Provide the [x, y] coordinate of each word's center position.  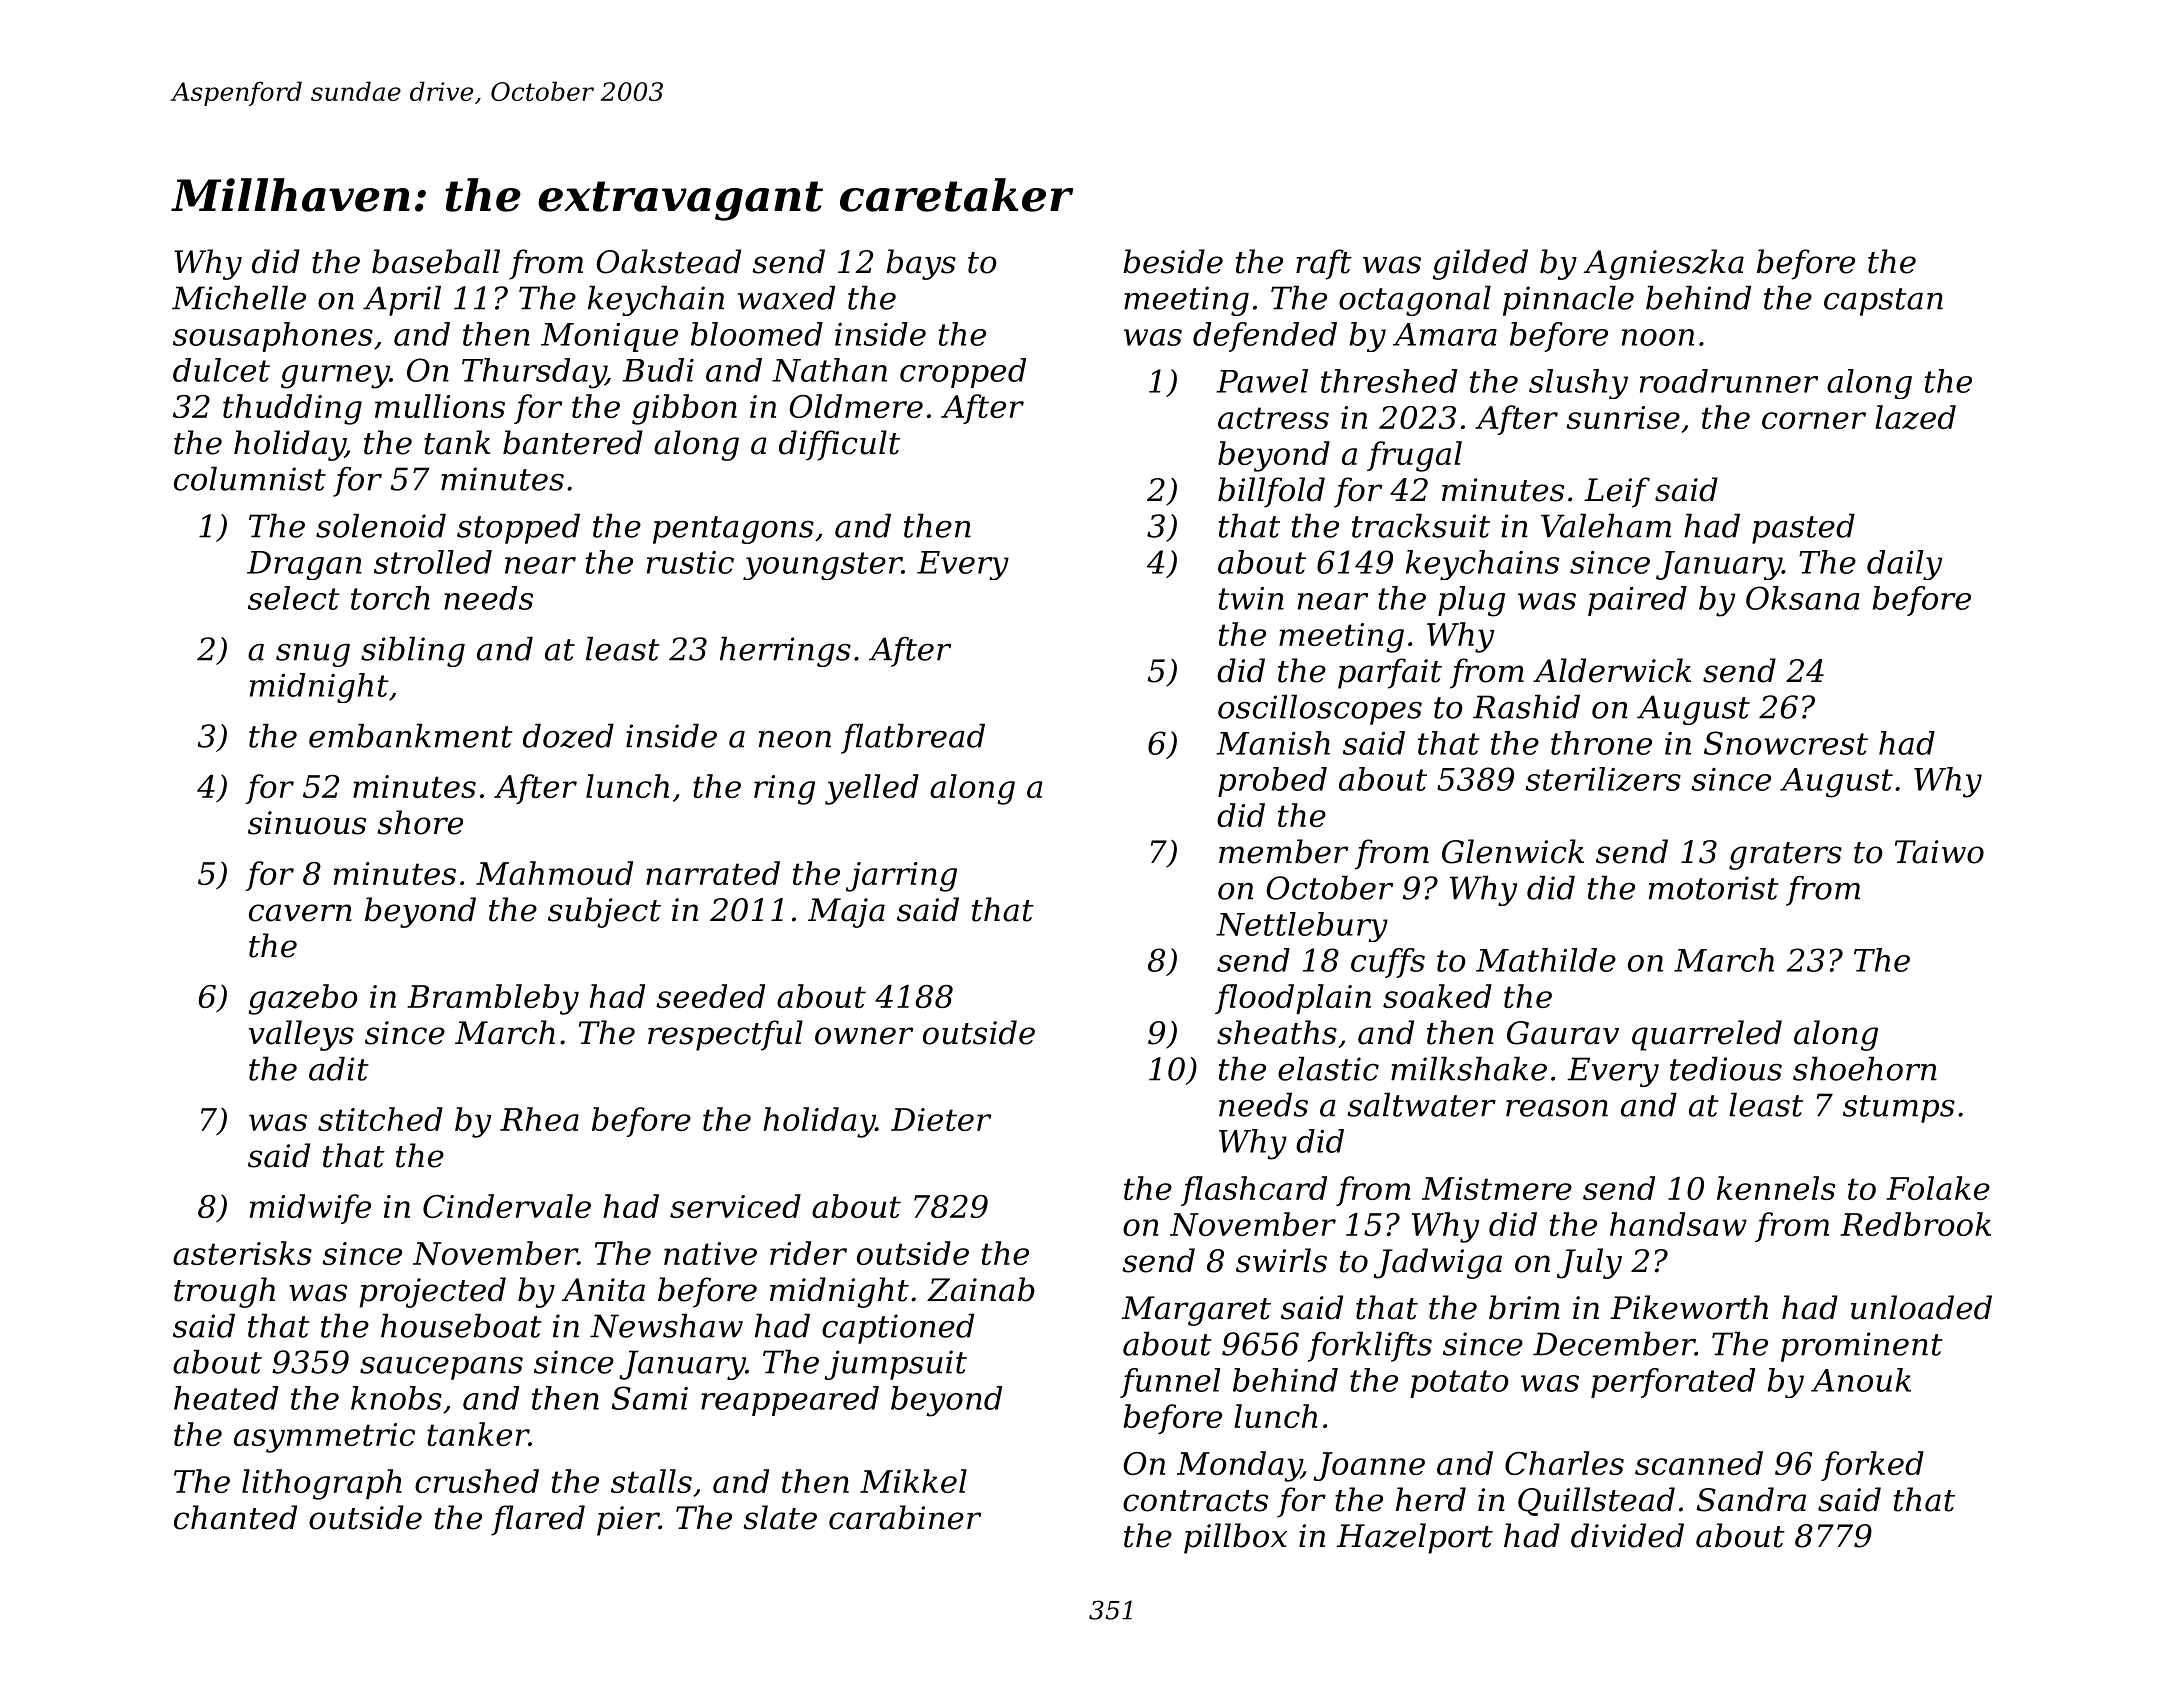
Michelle [239, 297]
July [1589, 1263]
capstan [1883, 302]
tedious [1726, 1068]
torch [390, 598]
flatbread [913, 738]
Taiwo [1939, 852]
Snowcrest [1786, 743]
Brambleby [493, 999]
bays [921, 264]
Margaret [1196, 1311]
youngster [822, 566]
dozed [568, 735]
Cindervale [507, 1206]
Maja [846, 913]
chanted [235, 1517]
